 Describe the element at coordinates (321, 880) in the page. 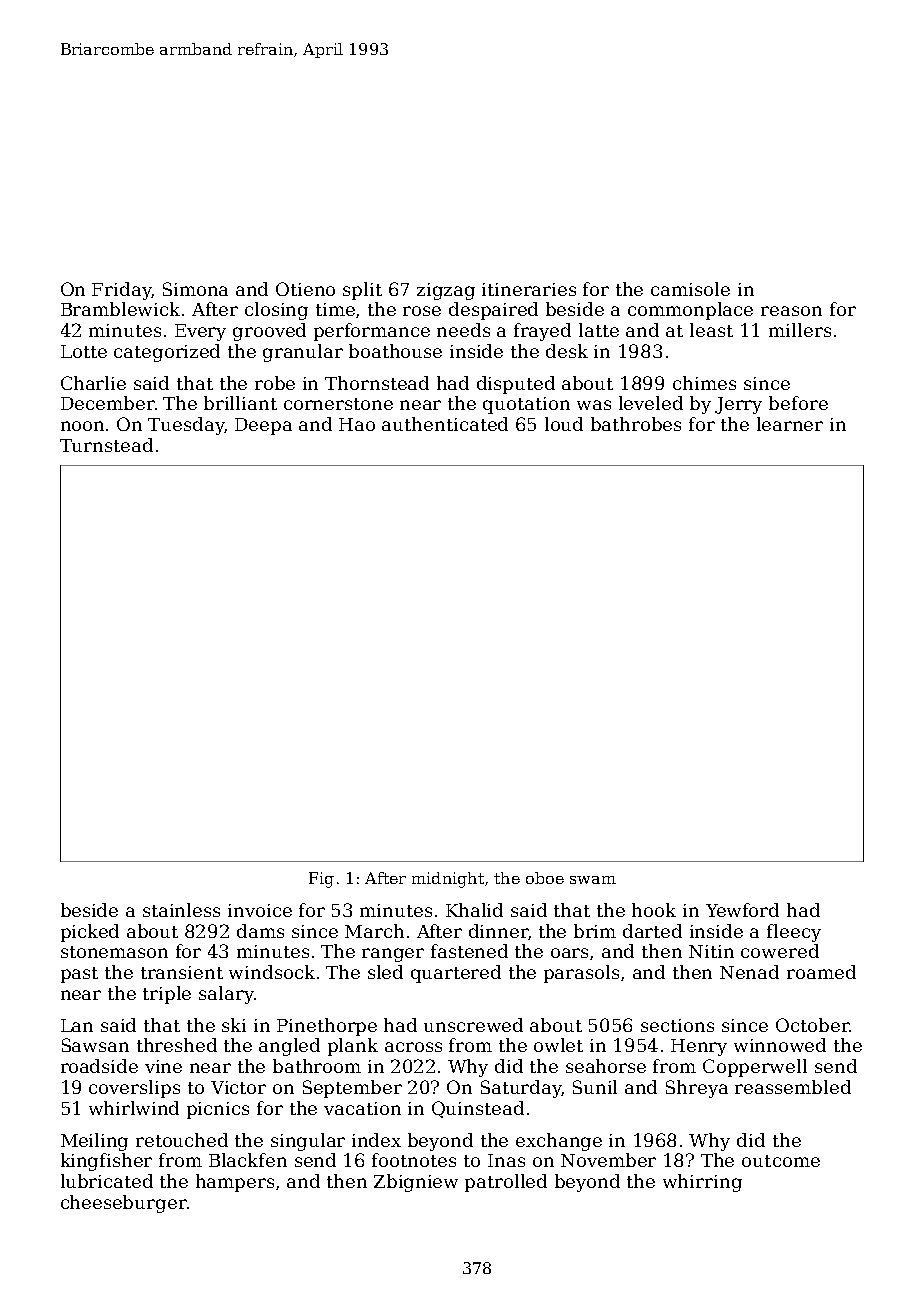

I see `Fig` at that location.
